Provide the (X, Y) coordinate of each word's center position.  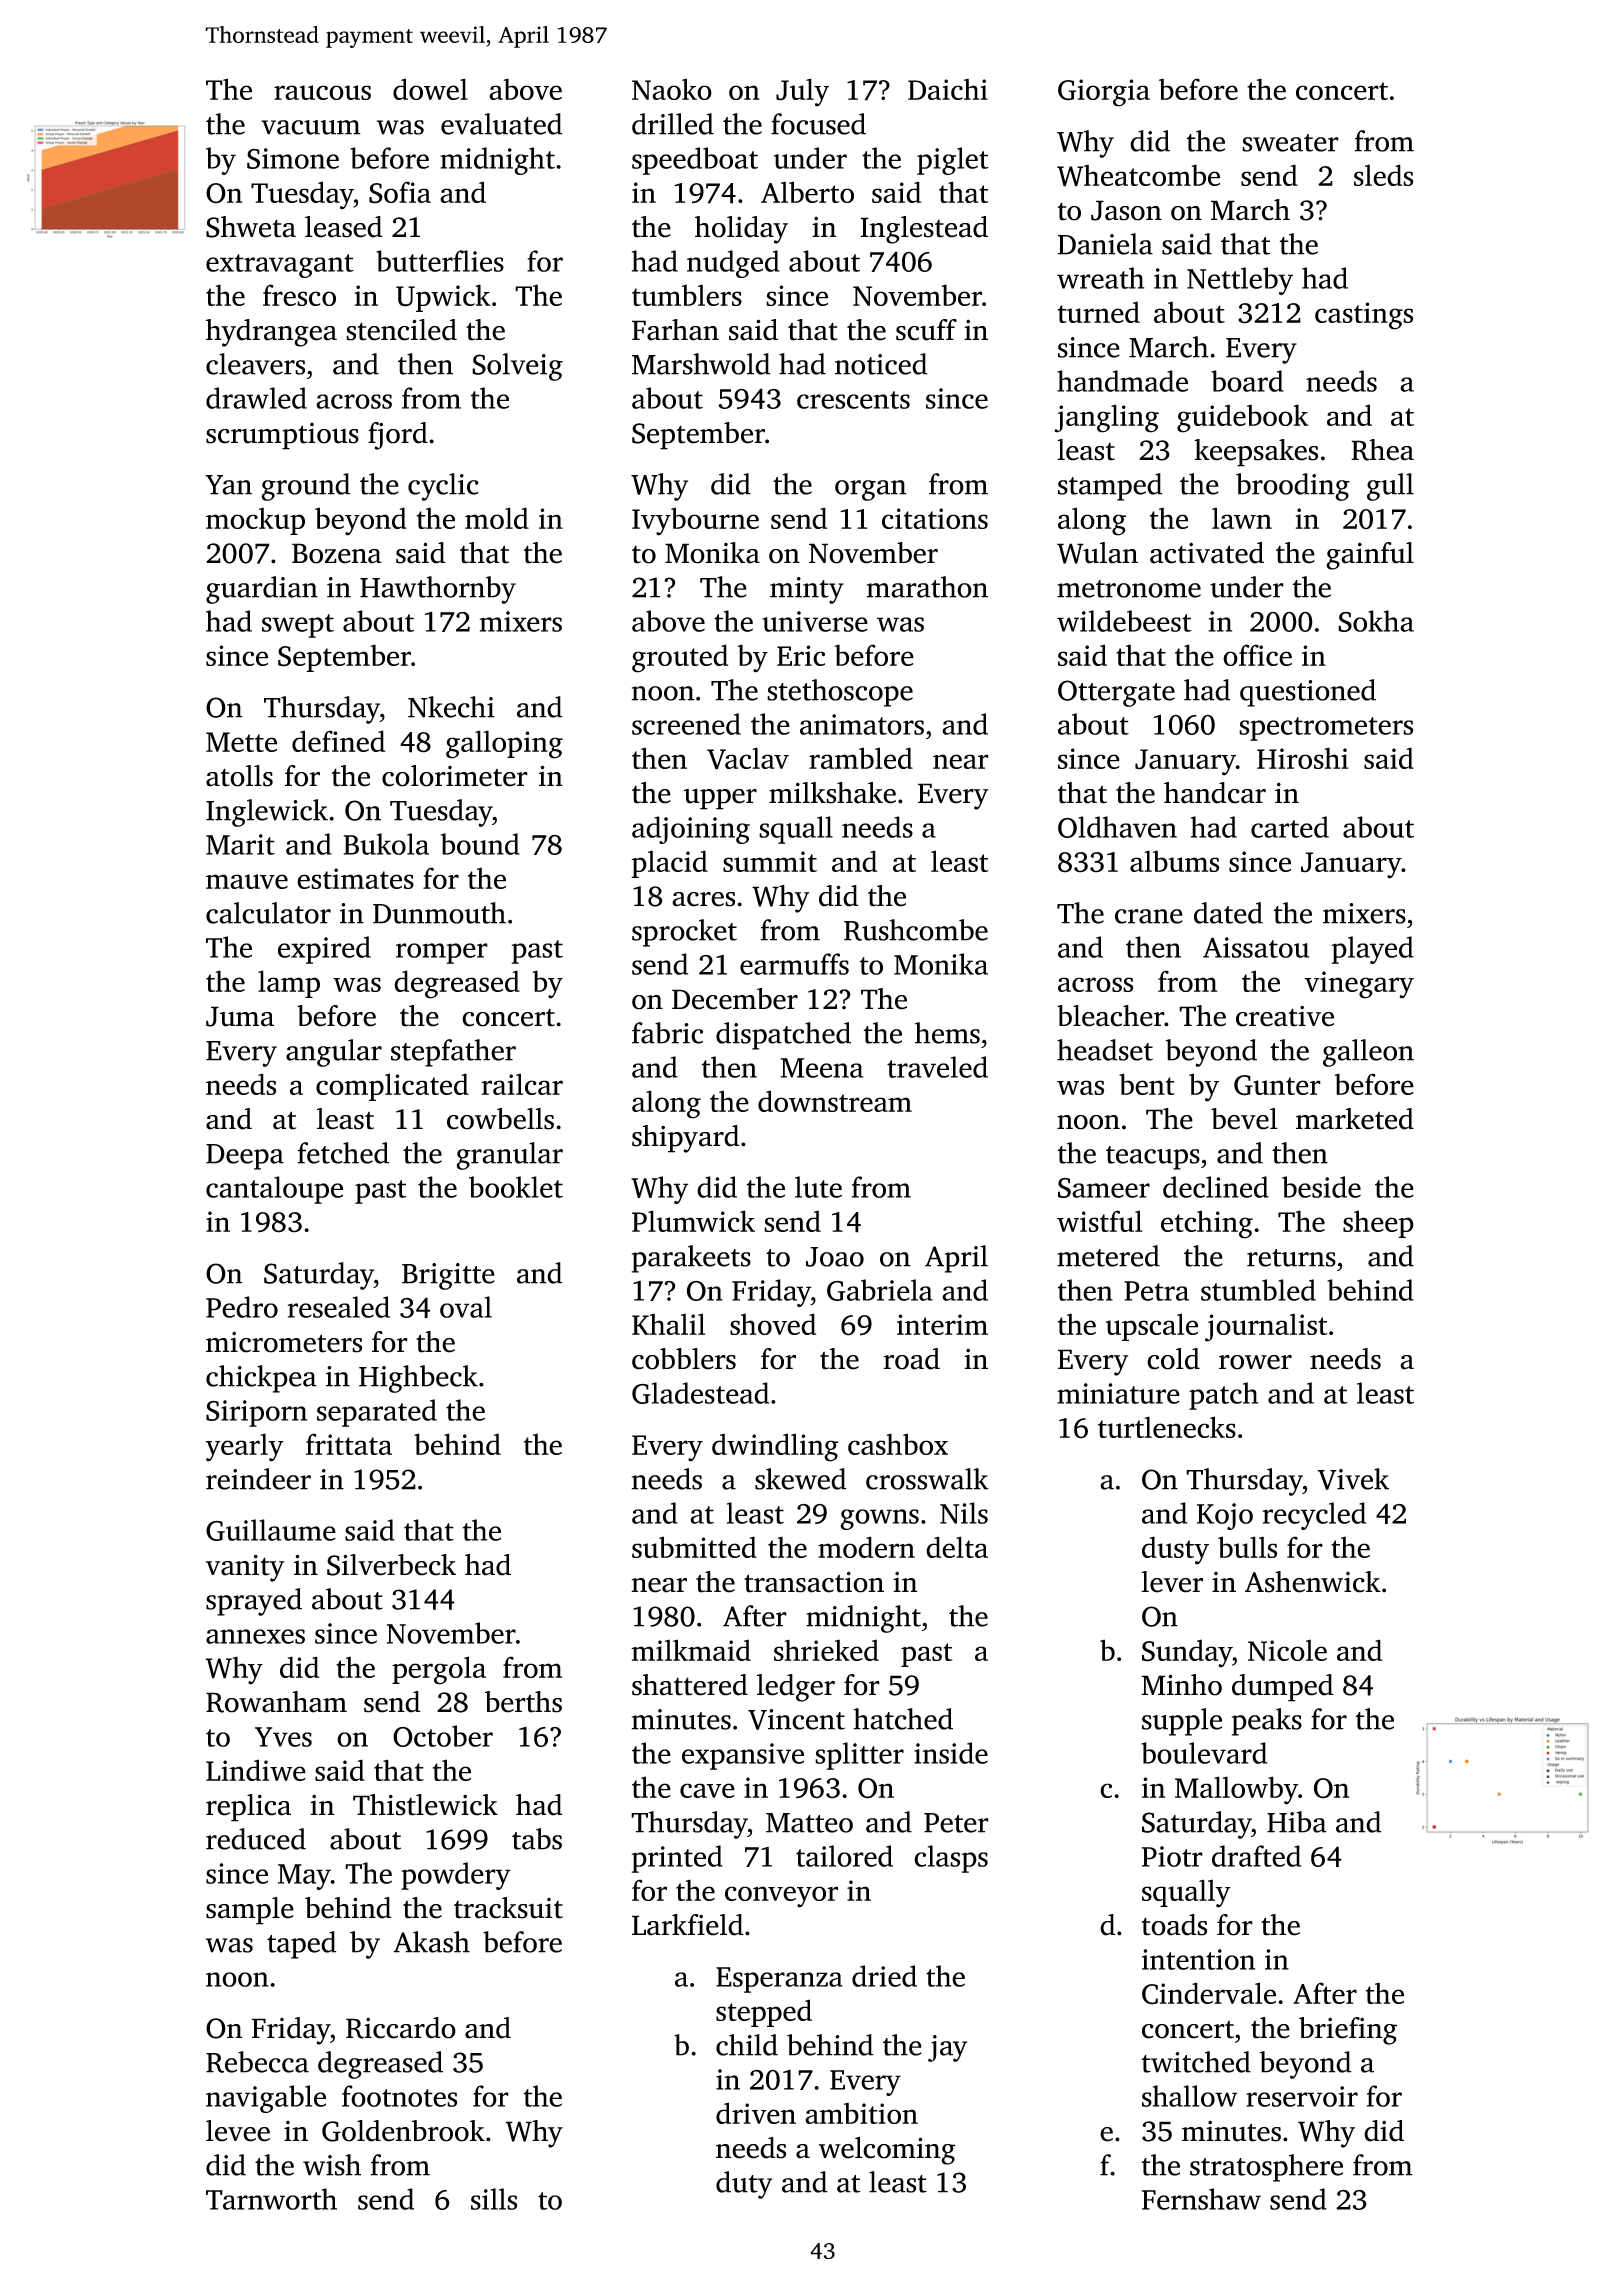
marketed (1355, 1119)
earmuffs (794, 964)
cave (707, 1790)
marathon (927, 587)
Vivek (1353, 1479)
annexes (255, 1636)
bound (480, 844)
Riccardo (401, 2028)
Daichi (948, 89)
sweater (1290, 143)
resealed (339, 1307)
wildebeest (1124, 621)
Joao (835, 1257)
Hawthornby (438, 590)
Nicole (1287, 1650)
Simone (293, 158)
